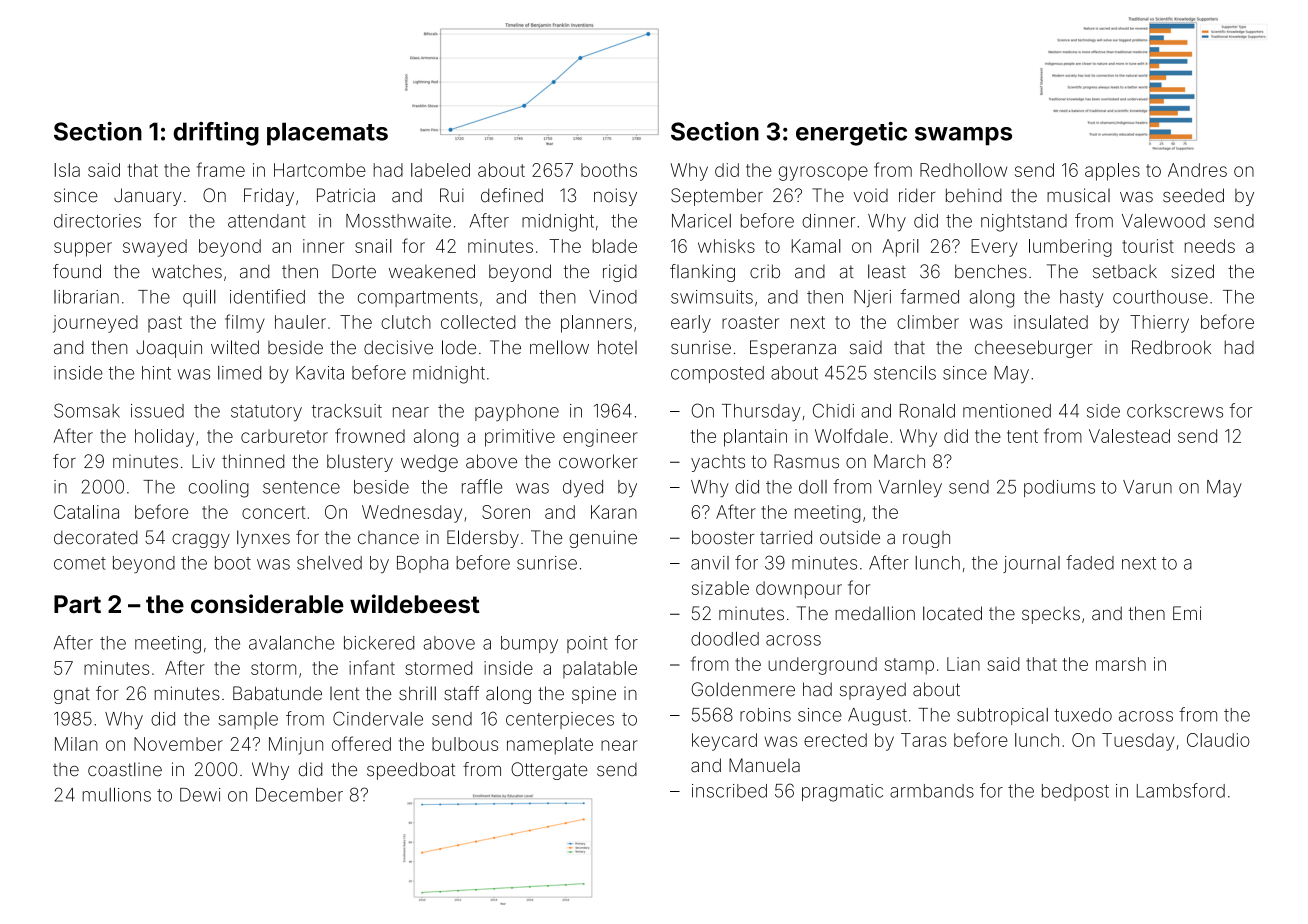 Image resolution: width=1308 pixels, height=924 pixels. Describe the element at coordinates (974, 195) in the page. I see `behind` at that location.
